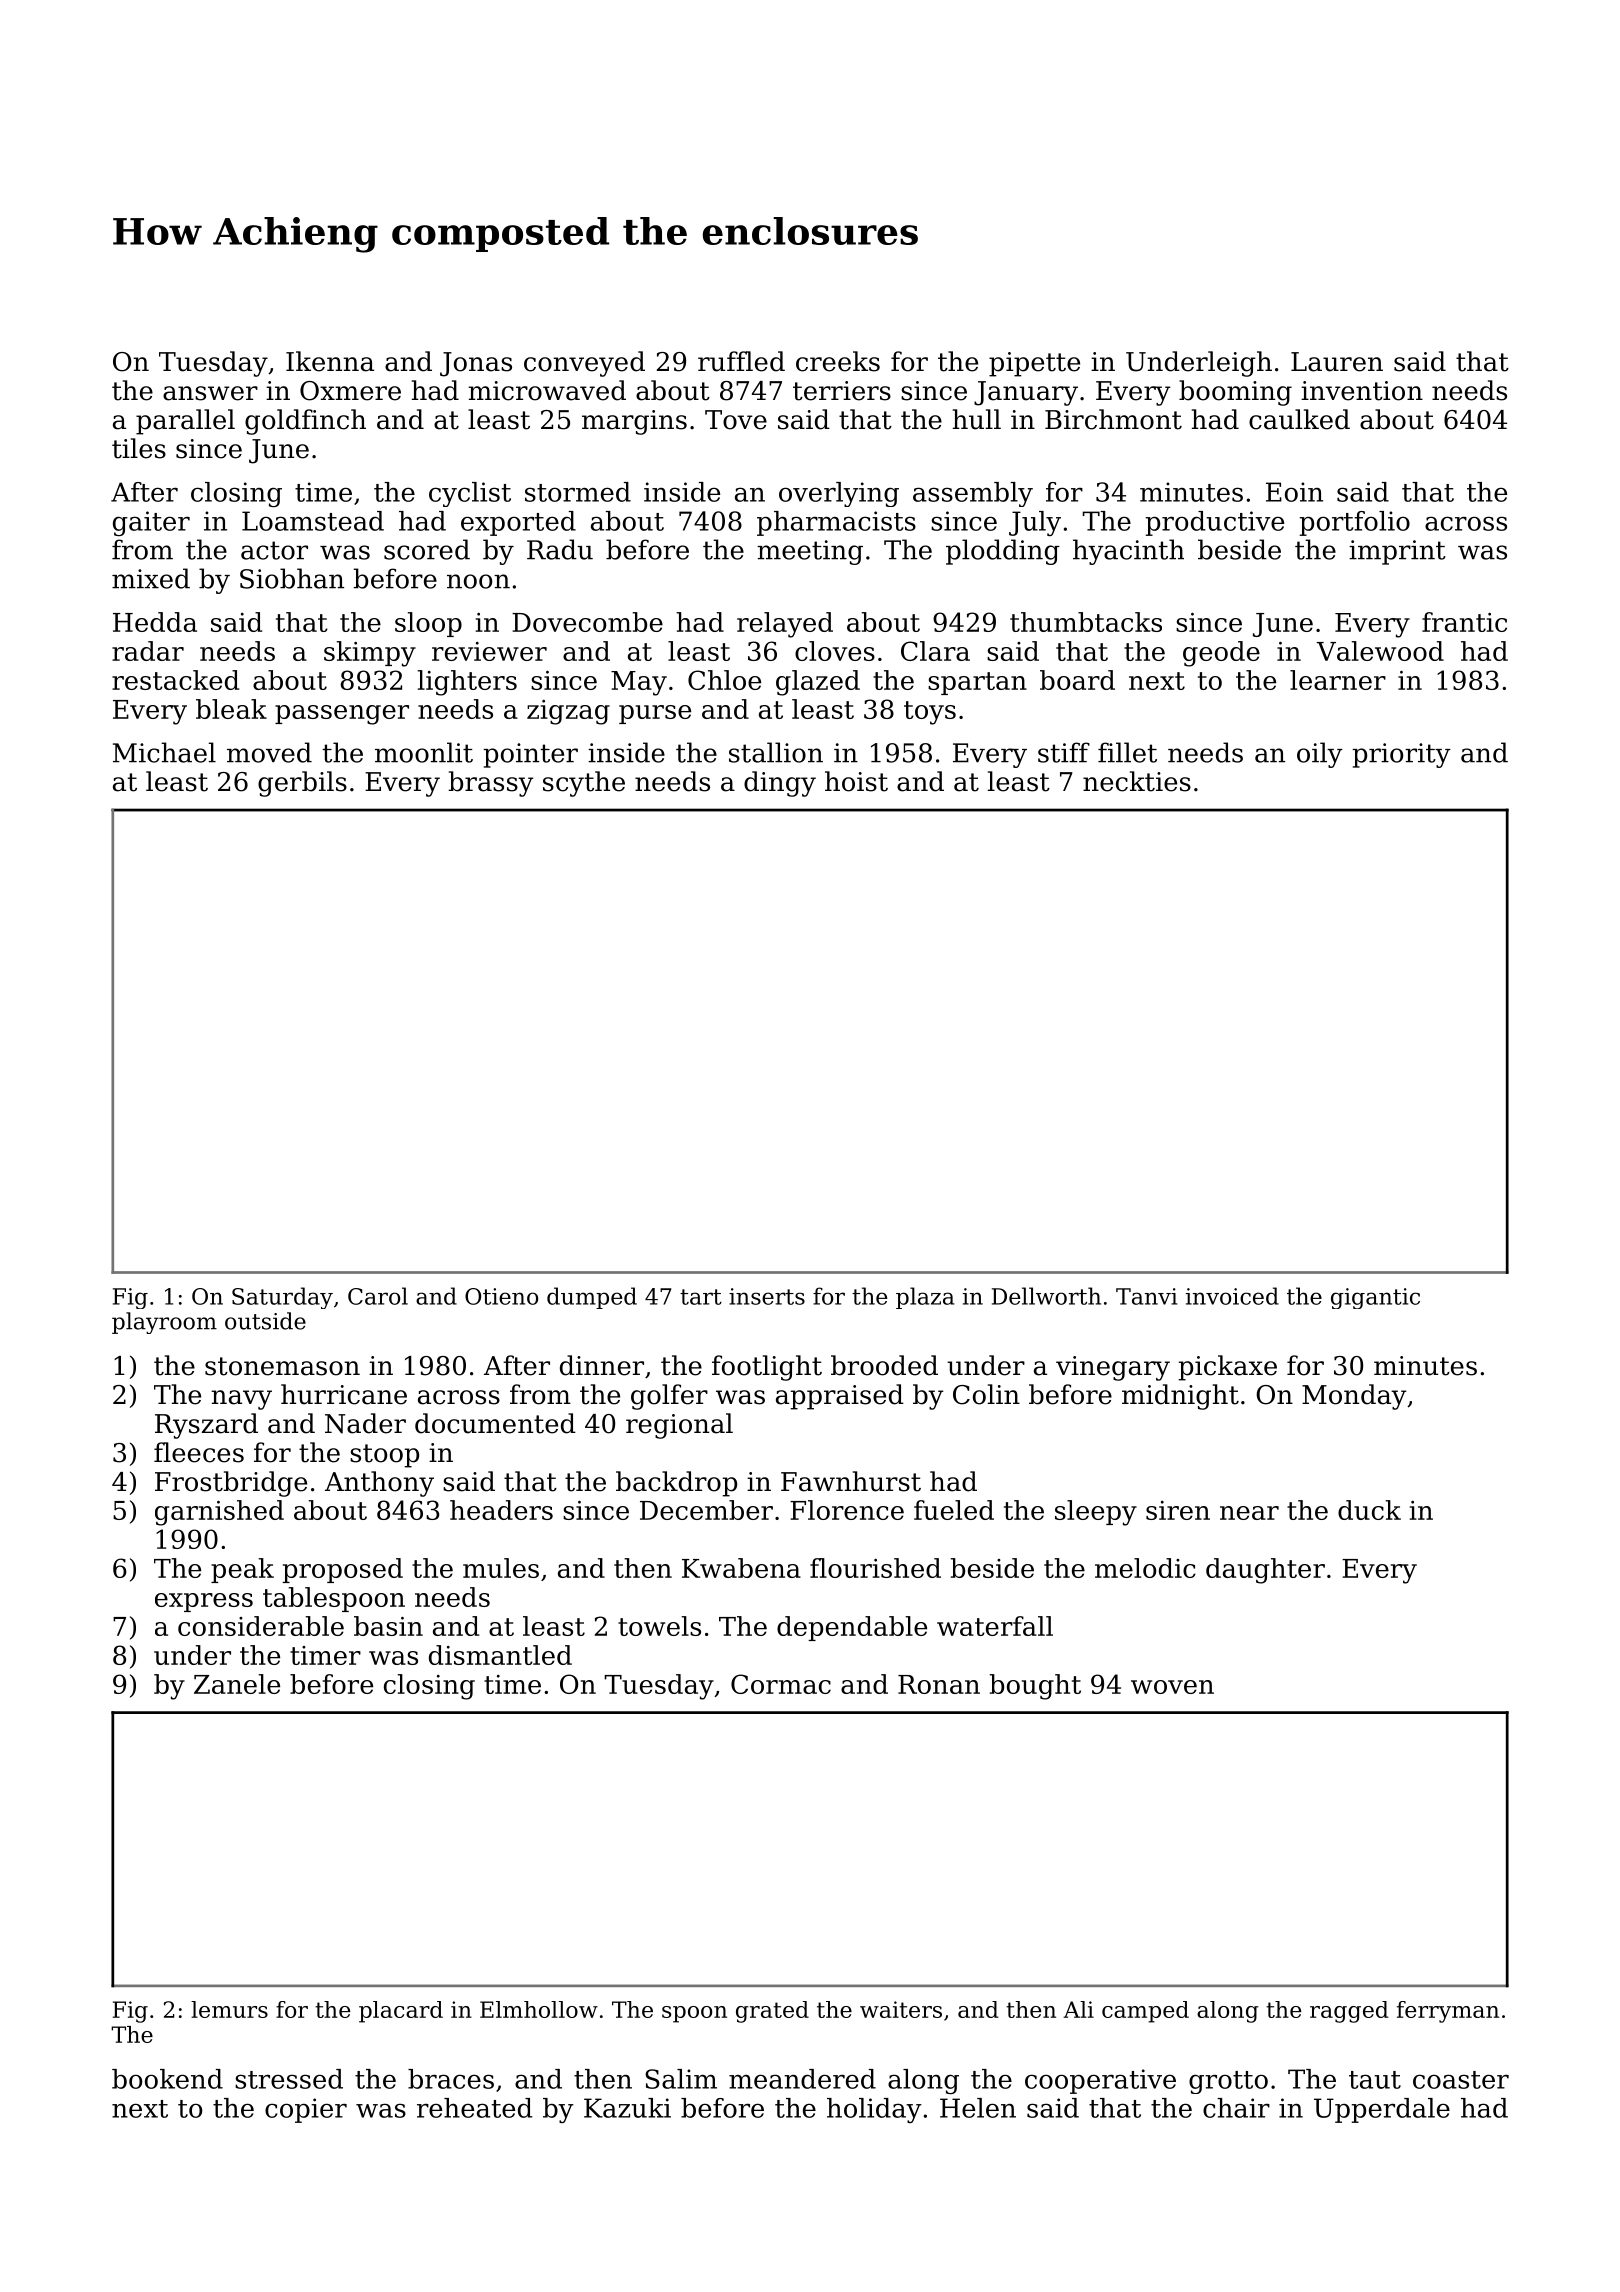  I want to click on lemurs, so click(229, 2009).
